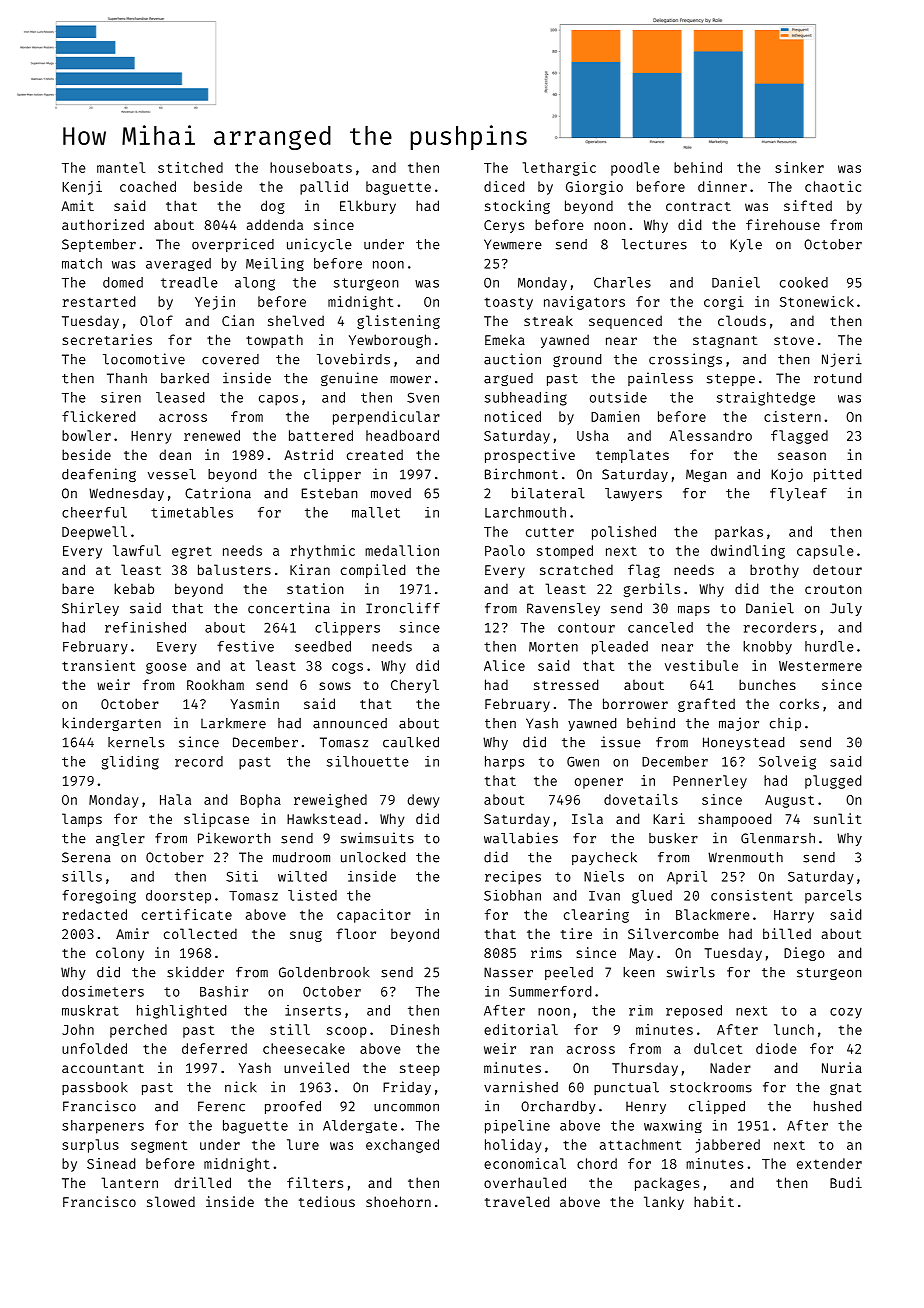 The image size is (924, 1308). What do you see at coordinates (145, 627) in the document?
I see `refinished` at bounding box center [145, 627].
